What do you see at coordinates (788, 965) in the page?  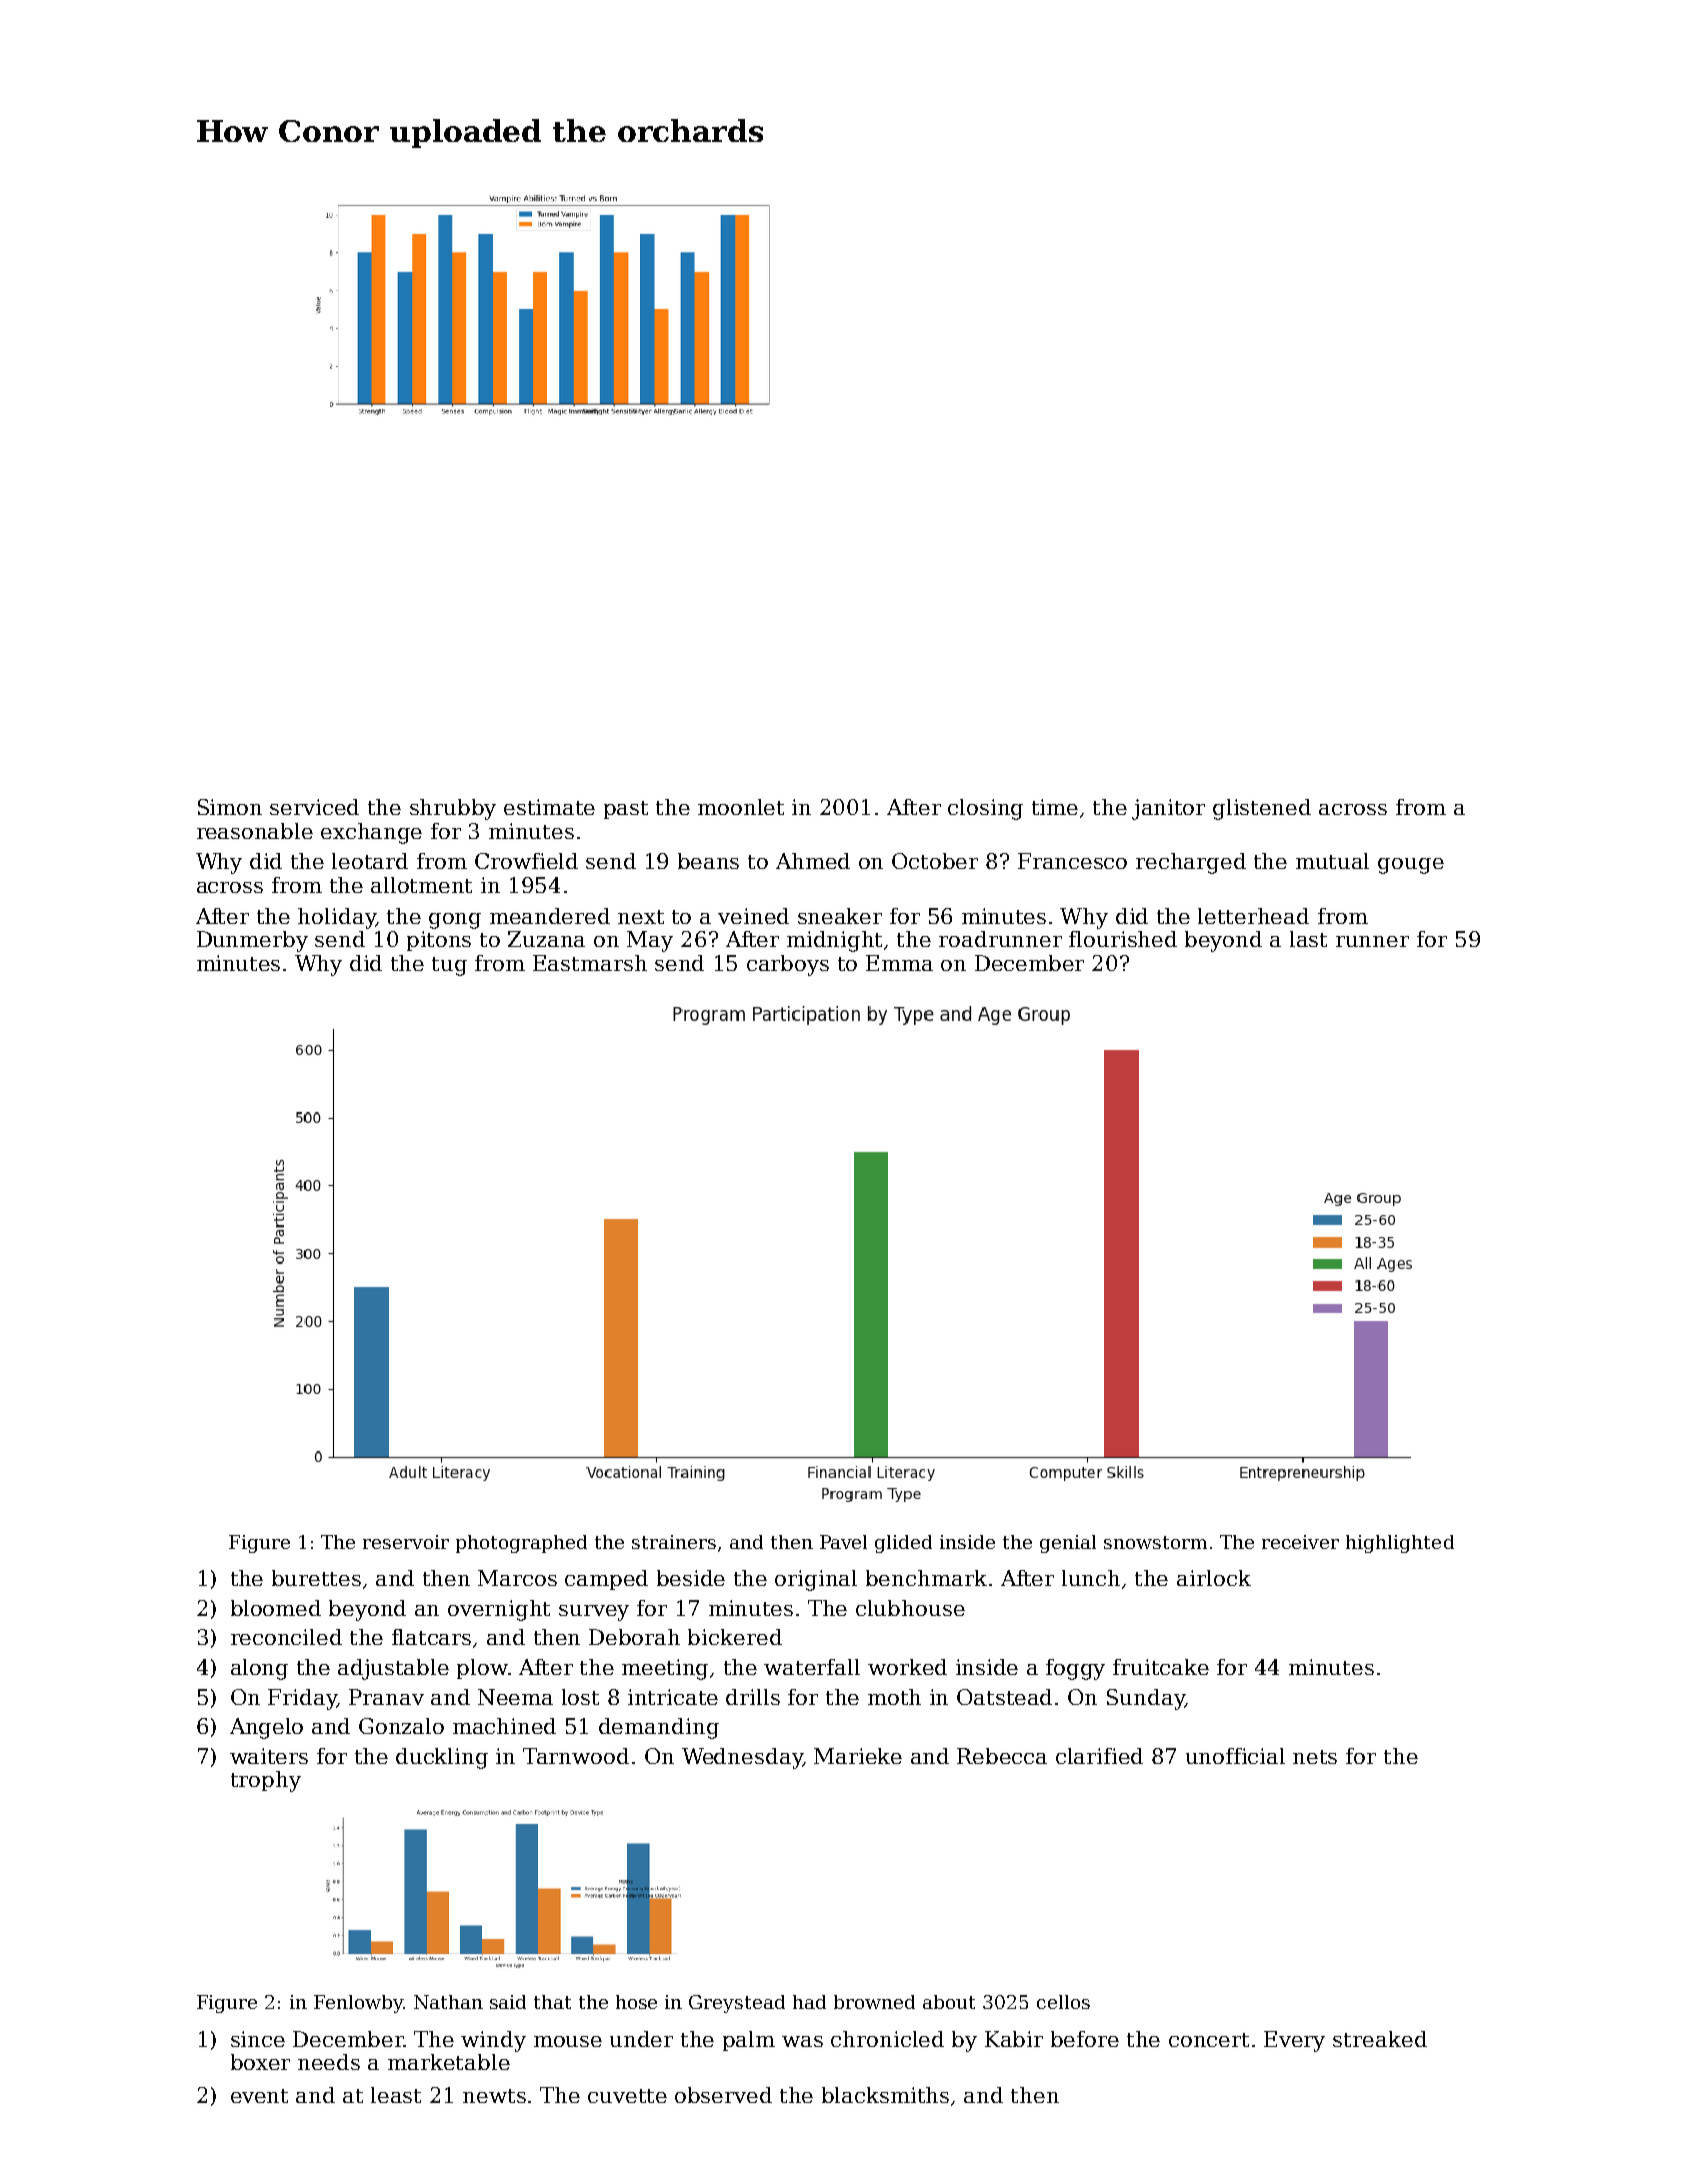 I see `carboys` at bounding box center [788, 965].
